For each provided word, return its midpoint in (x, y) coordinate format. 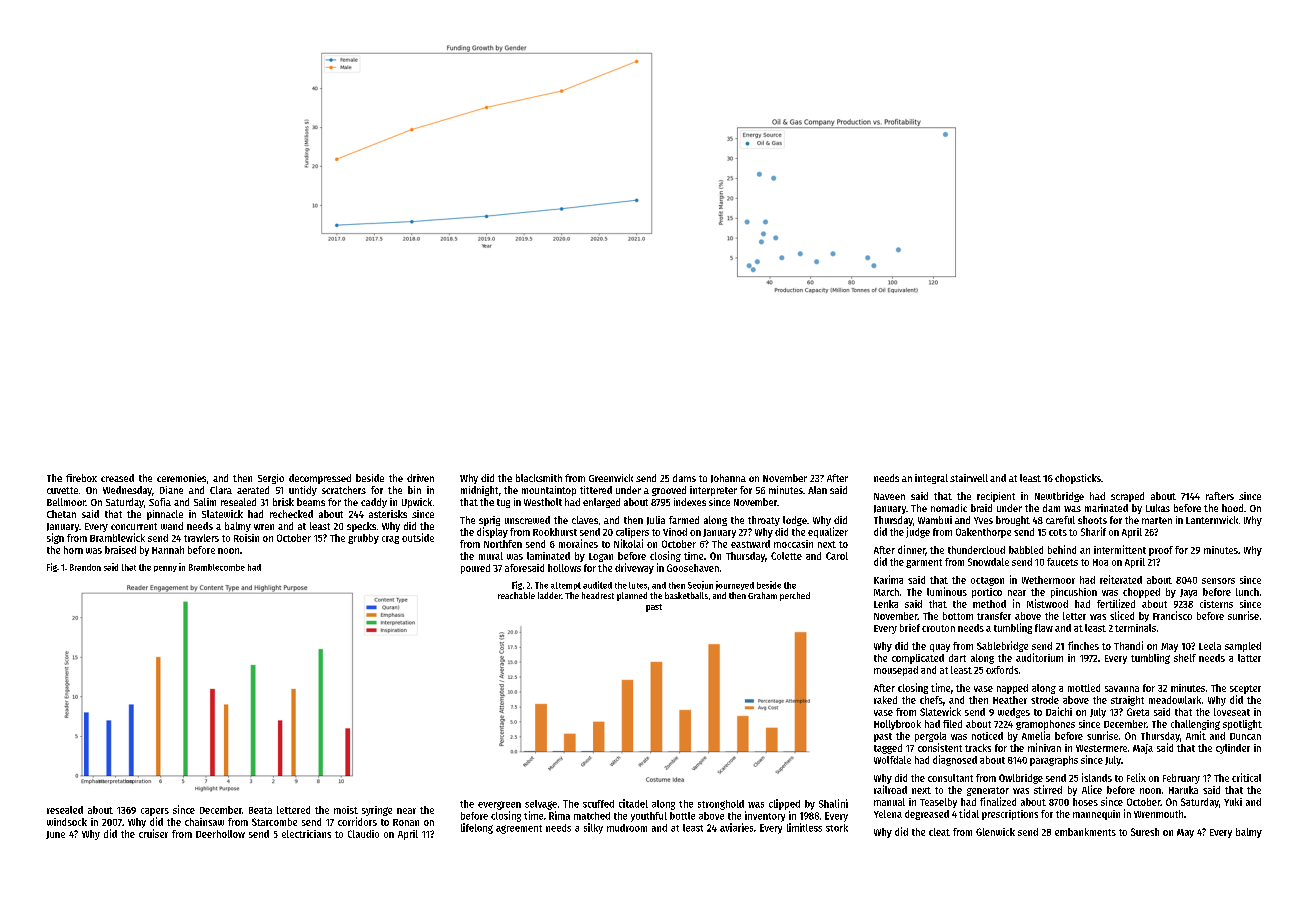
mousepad (896, 671)
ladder (550, 595)
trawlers (201, 538)
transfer (994, 616)
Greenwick (611, 478)
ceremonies (181, 478)
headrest (598, 595)
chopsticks (1078, 479)
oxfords (1002, 670)
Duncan (1245, 736)
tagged (888, 749)
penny (165, 569)
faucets (1062, 562)
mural (491, 556)
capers (155, 812)
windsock (67, 822)
